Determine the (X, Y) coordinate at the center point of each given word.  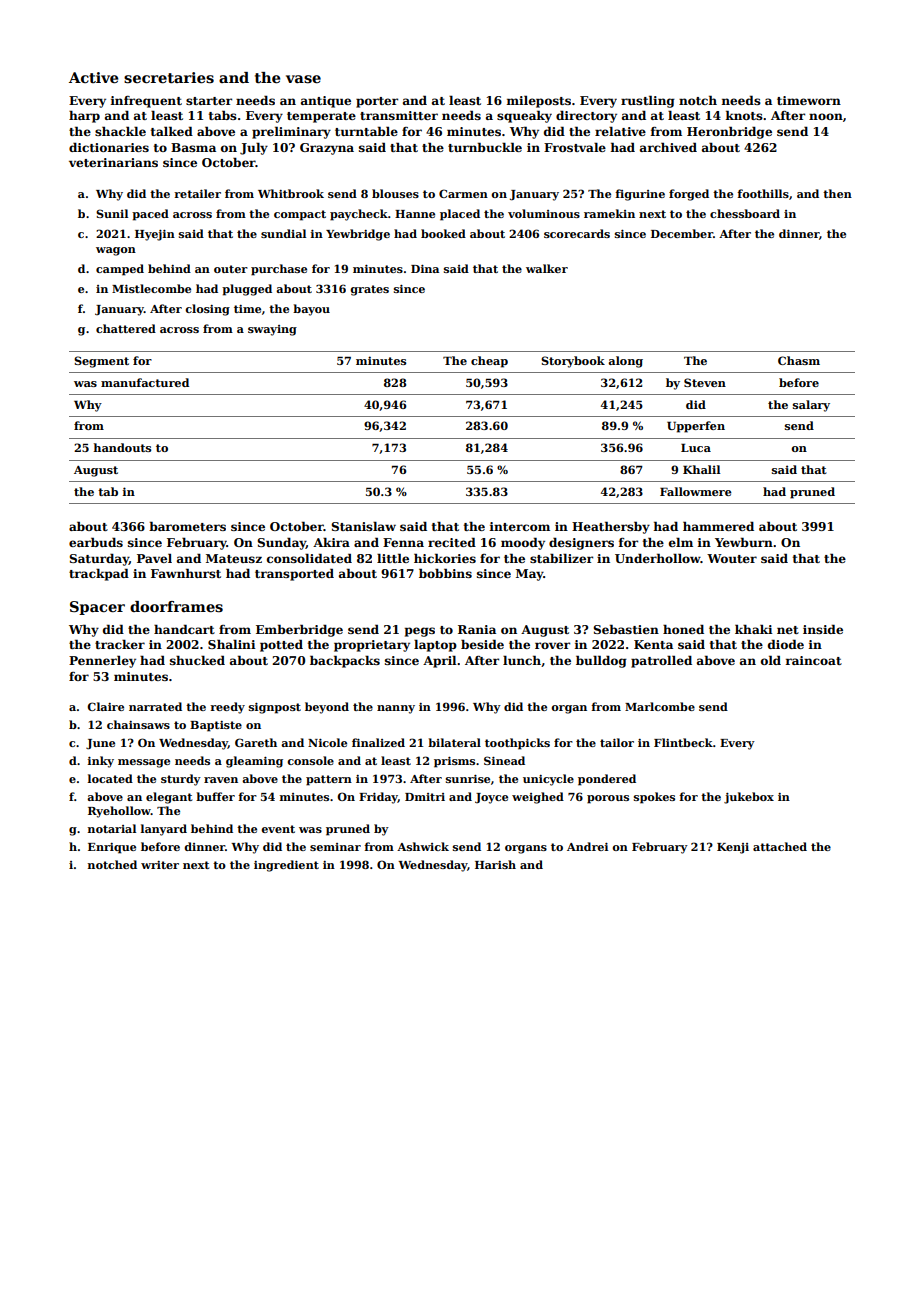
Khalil (702, 469)
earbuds (96, 542)
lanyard (164, 830)
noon (826, 116)
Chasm (799, 360)
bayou (311, 310)
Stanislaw (363, 526)
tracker (120, 644)
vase (303, 79)
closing (207, 310)
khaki (753, 629)
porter (377, 102)
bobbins (445, 573)
